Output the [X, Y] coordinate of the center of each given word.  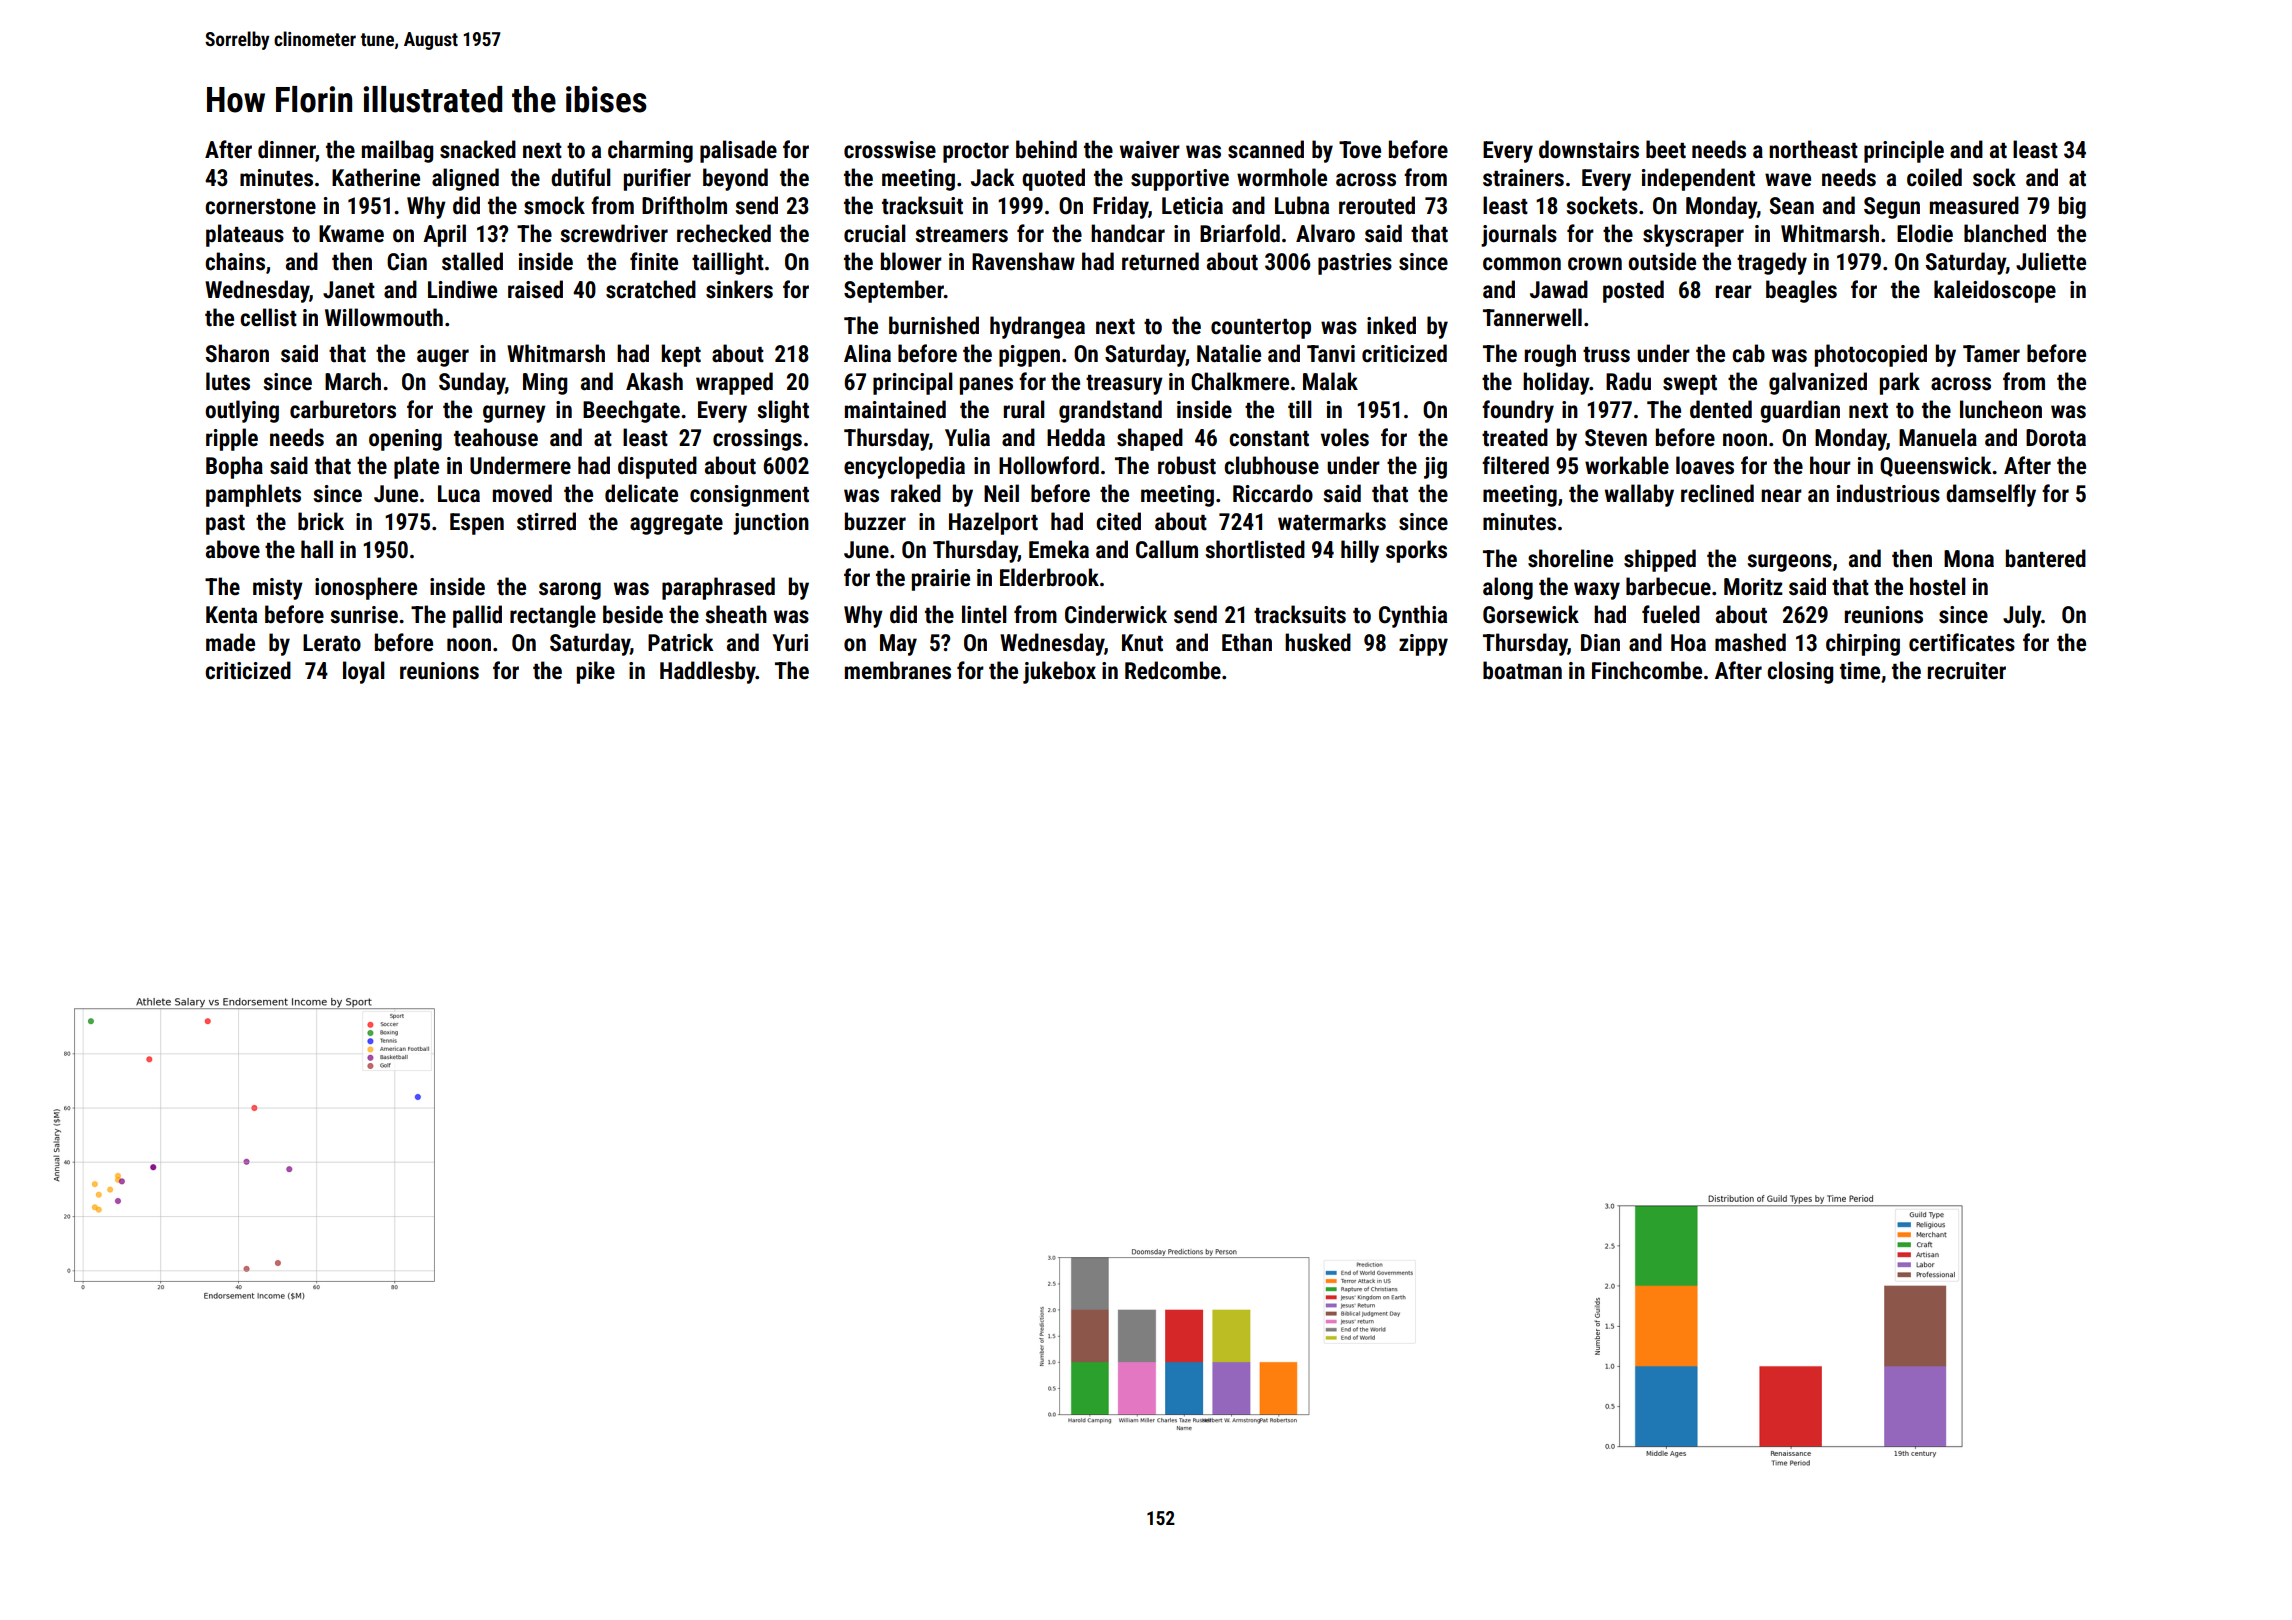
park [1900, 383]
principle [1904, 151]
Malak [1330, 381]
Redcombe [1173, 670]
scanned [1266, 149]
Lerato [332, 643]
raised [535, 289]
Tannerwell [1532, 317]
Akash [654, 381]
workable [1627, 465]
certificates [1962, 642]
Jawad [1559, 289]
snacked [478, 149]
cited [1118, 521]
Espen [477, 524]
